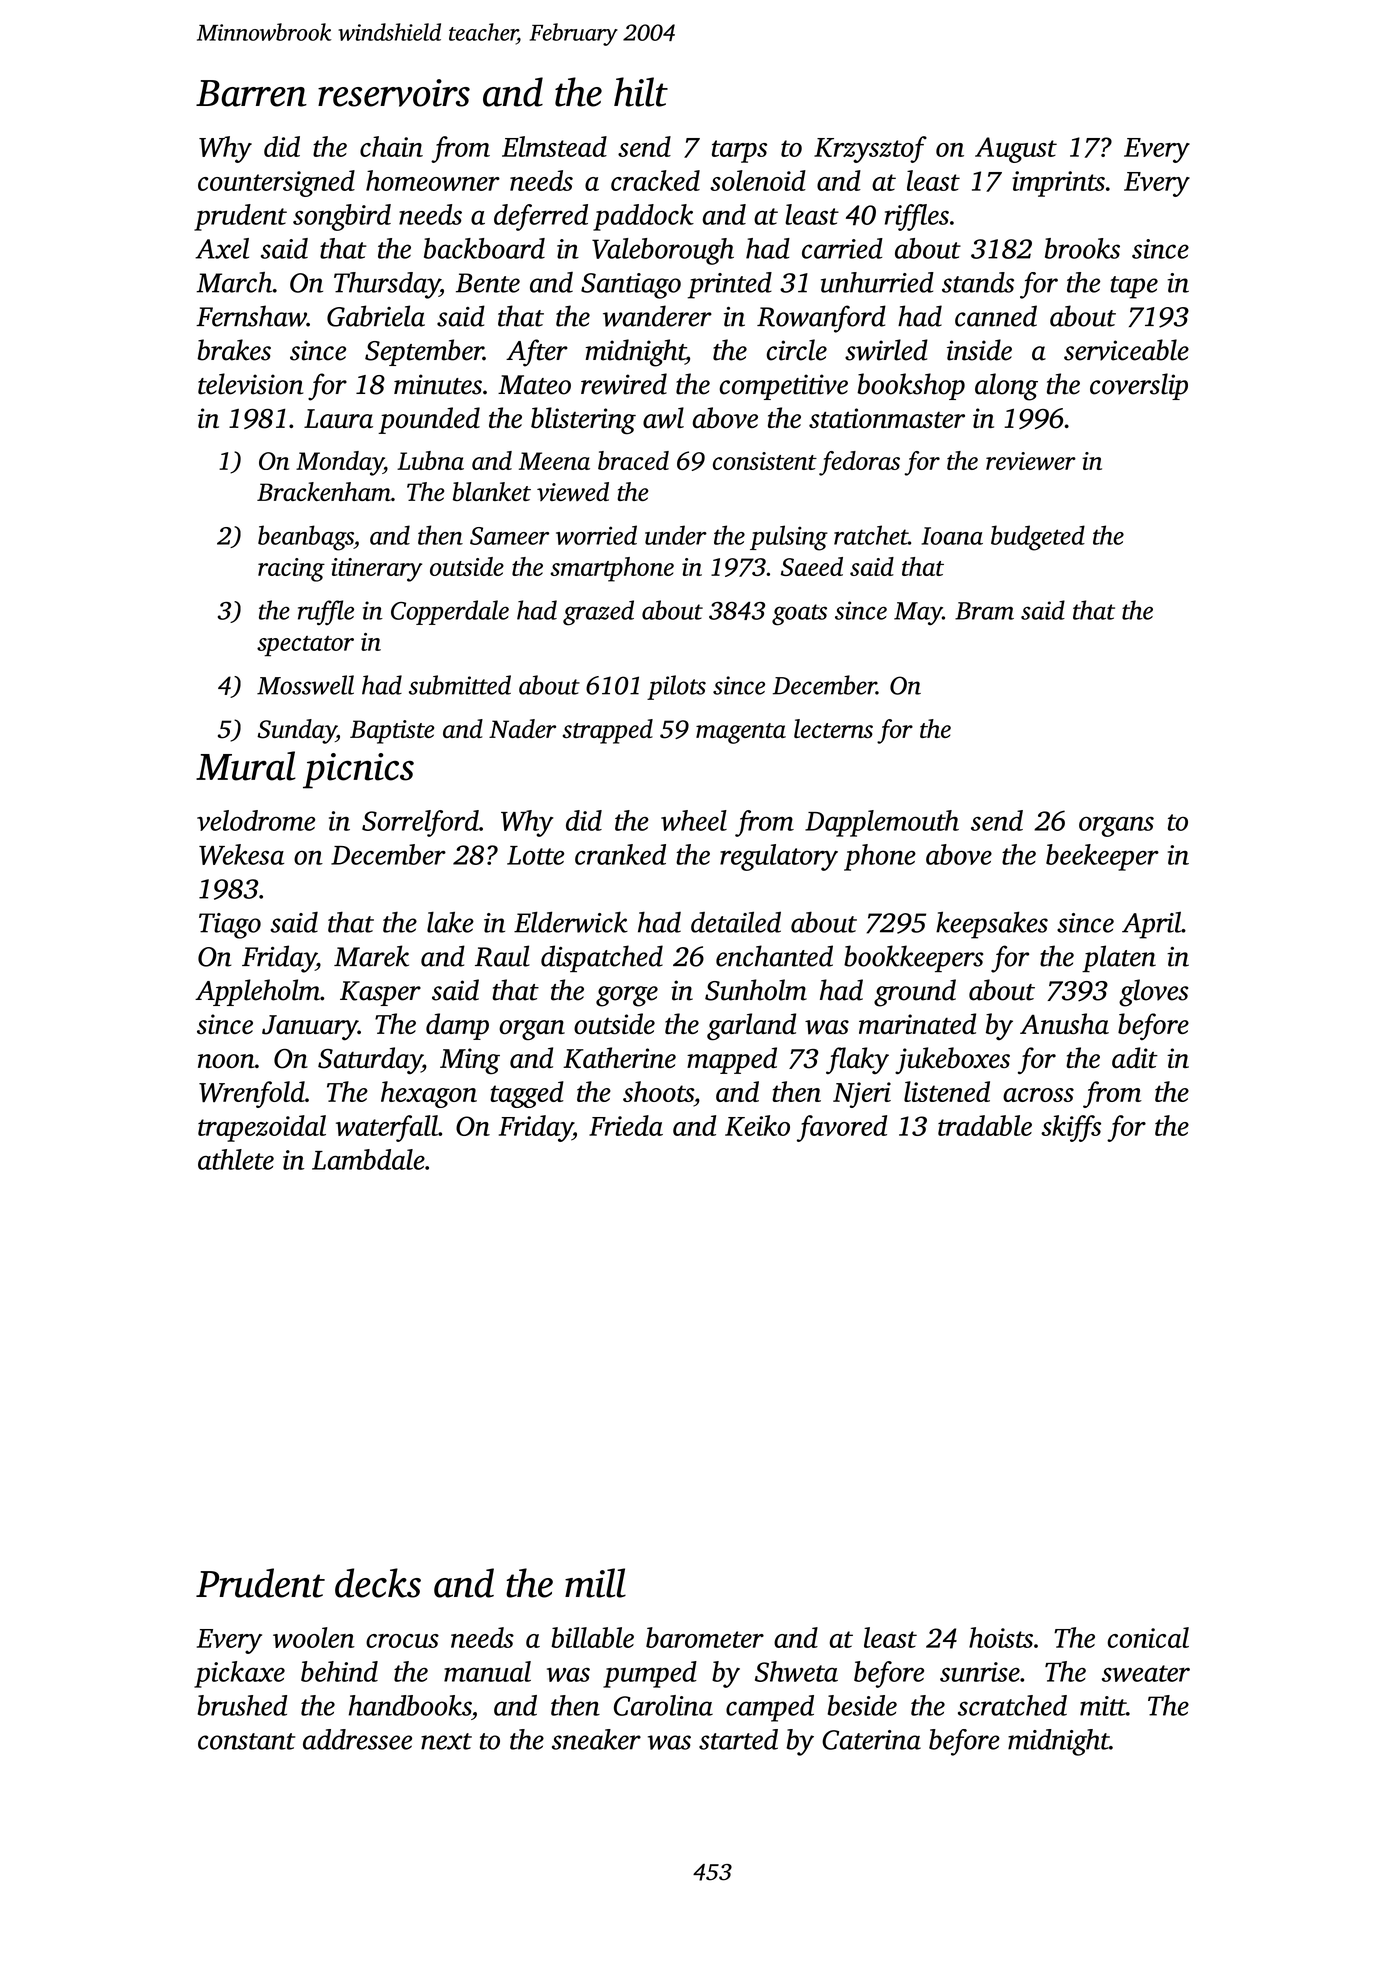 This screenshot has width=1386, height=1969. I want to click on Sorrelford, so click(420, 823).
